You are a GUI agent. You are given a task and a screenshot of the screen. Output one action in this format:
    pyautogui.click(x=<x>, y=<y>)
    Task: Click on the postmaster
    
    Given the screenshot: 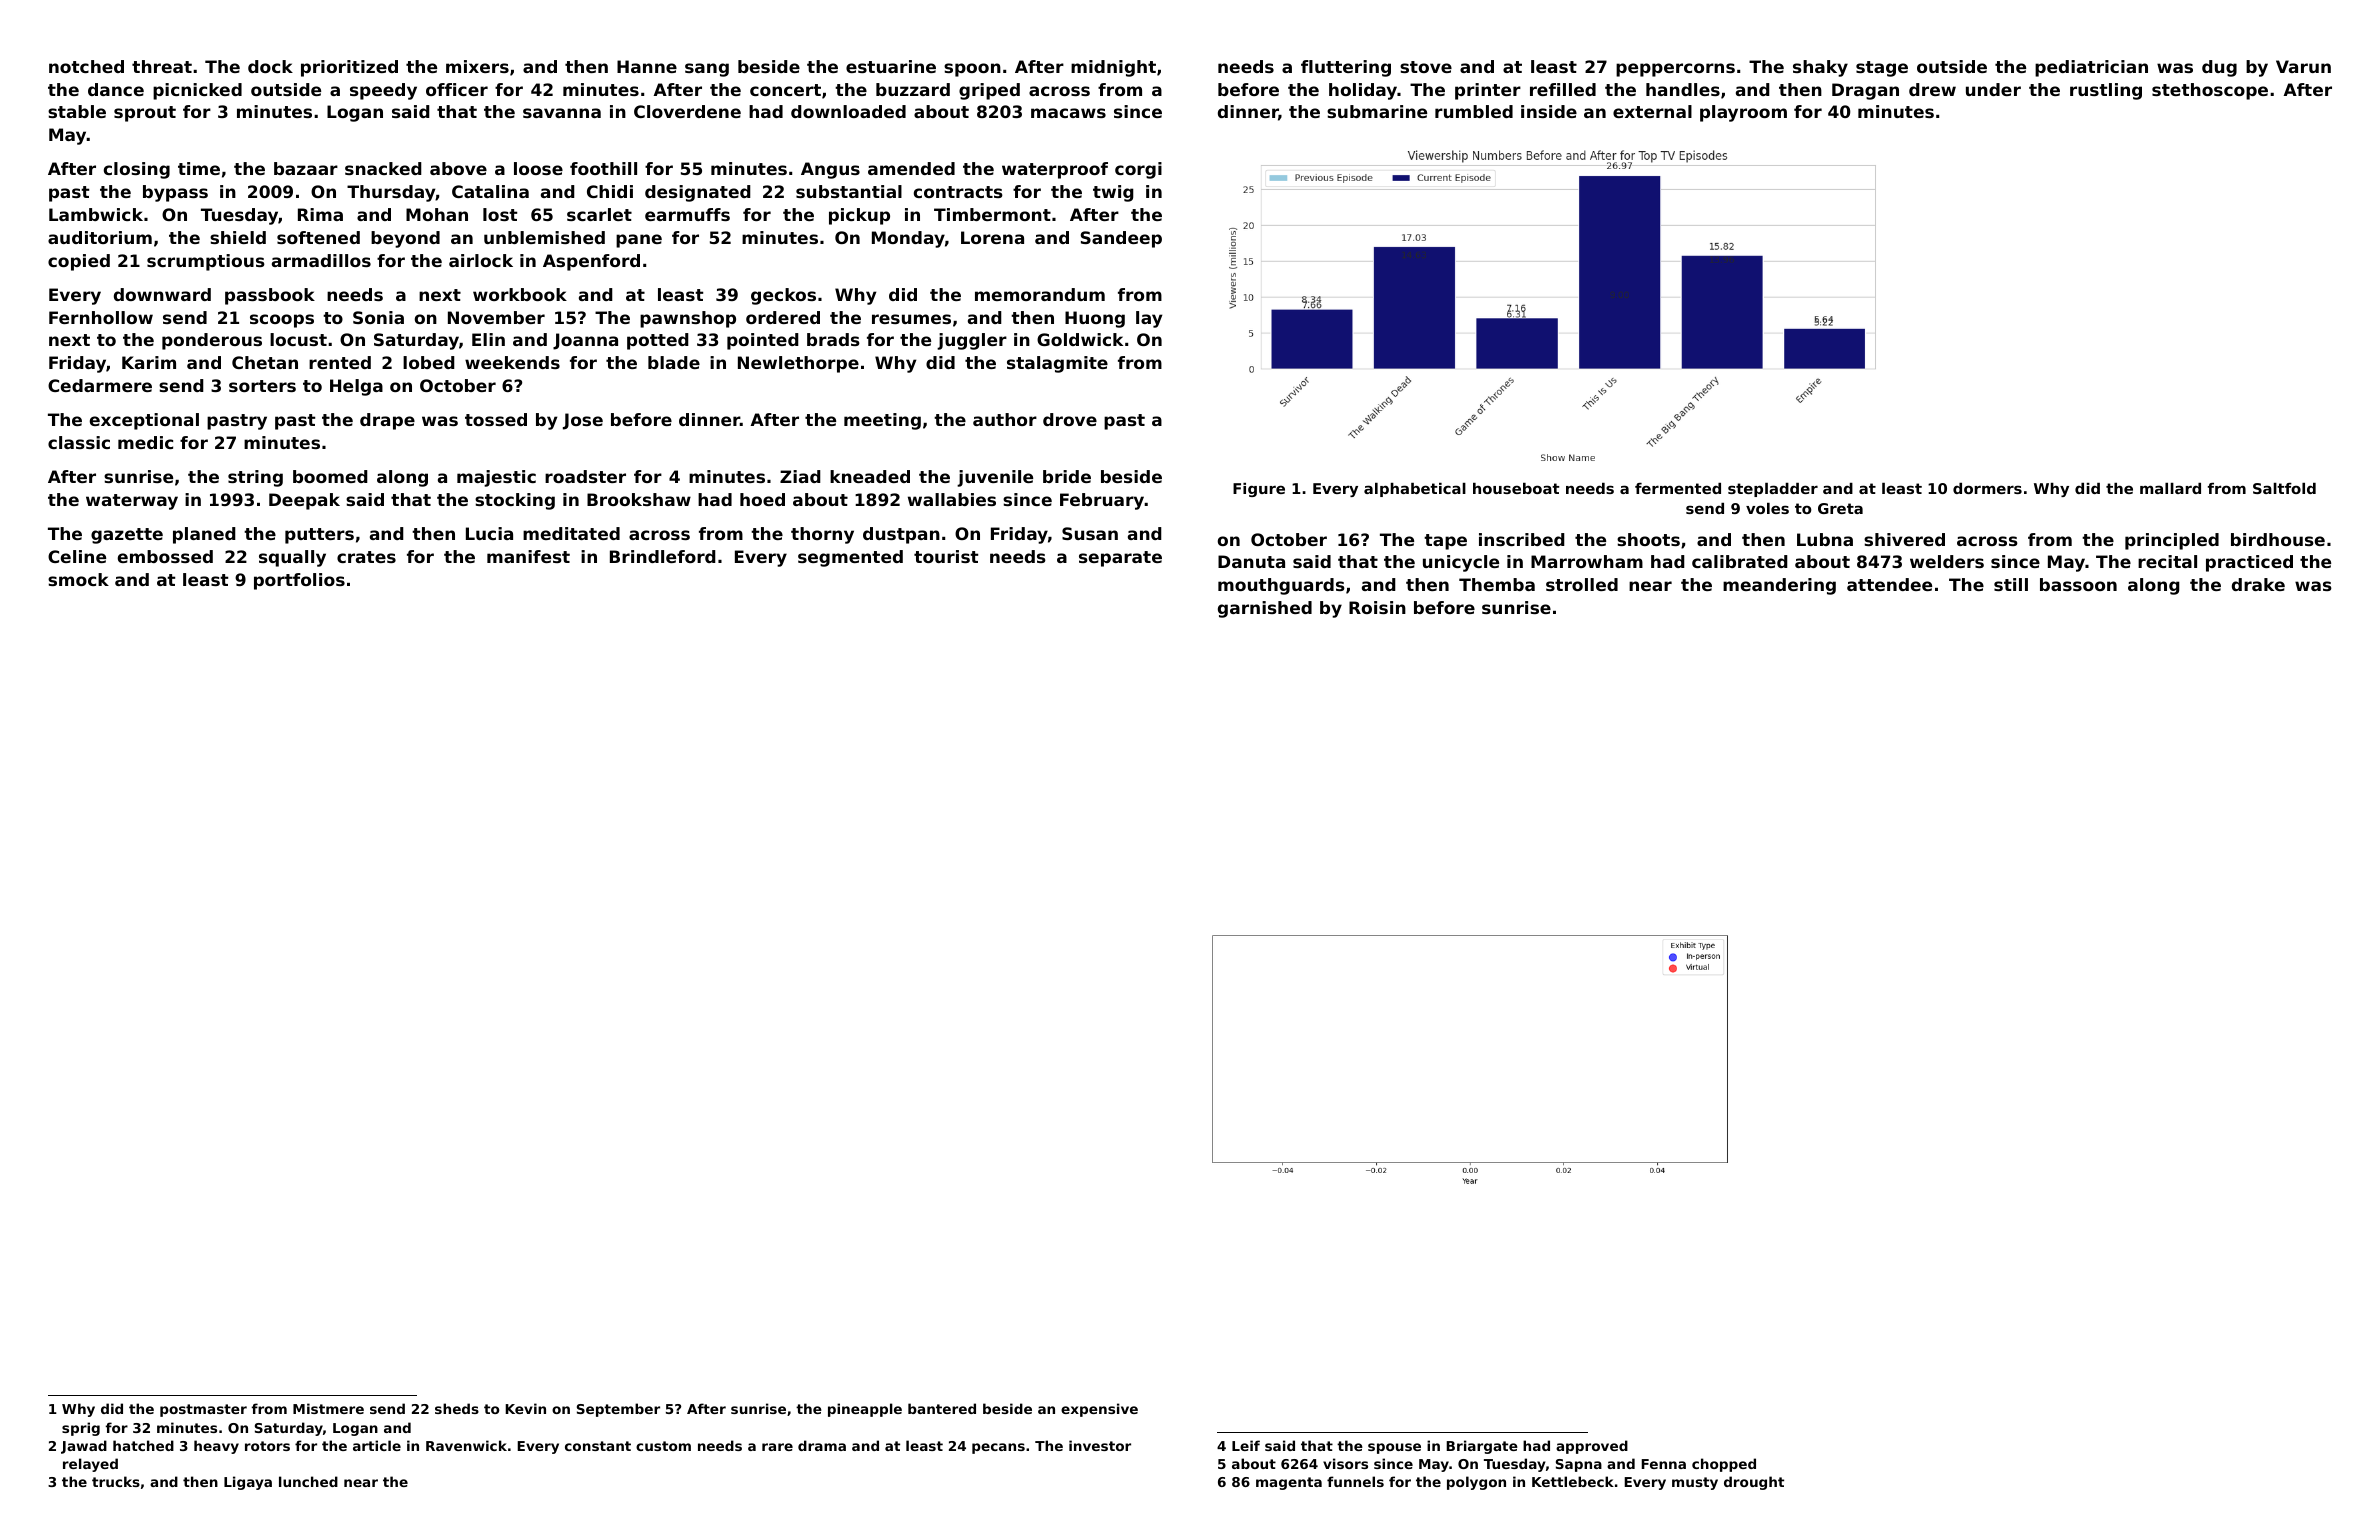 What is the action you would take?
    pyautogui.click(x=203, y=1410)
